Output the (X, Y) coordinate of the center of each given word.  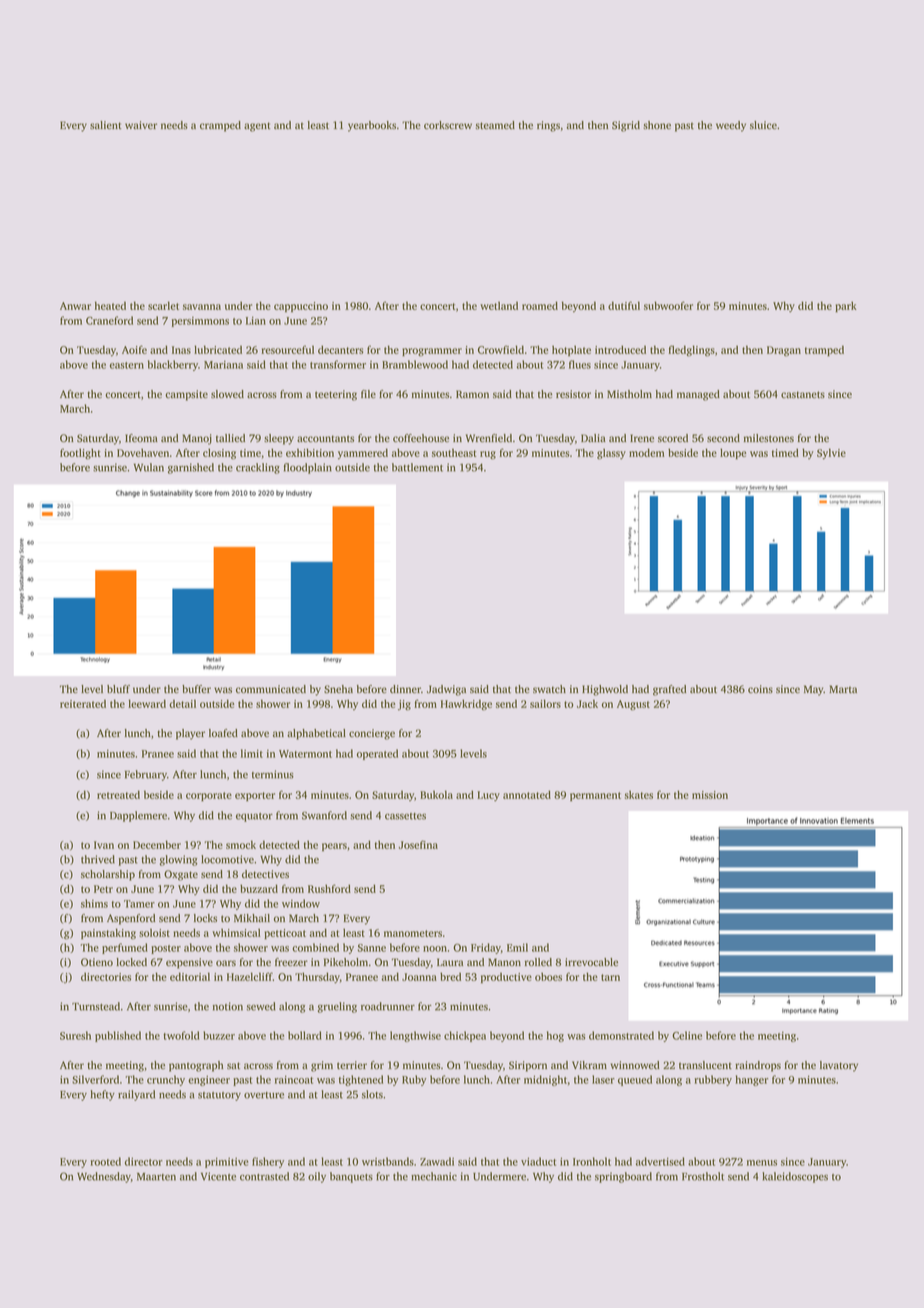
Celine (687, 1035)
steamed (495, 125)
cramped (220, 126)
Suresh (75, 1035)
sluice (763, 125)
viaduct (538, 1161)
